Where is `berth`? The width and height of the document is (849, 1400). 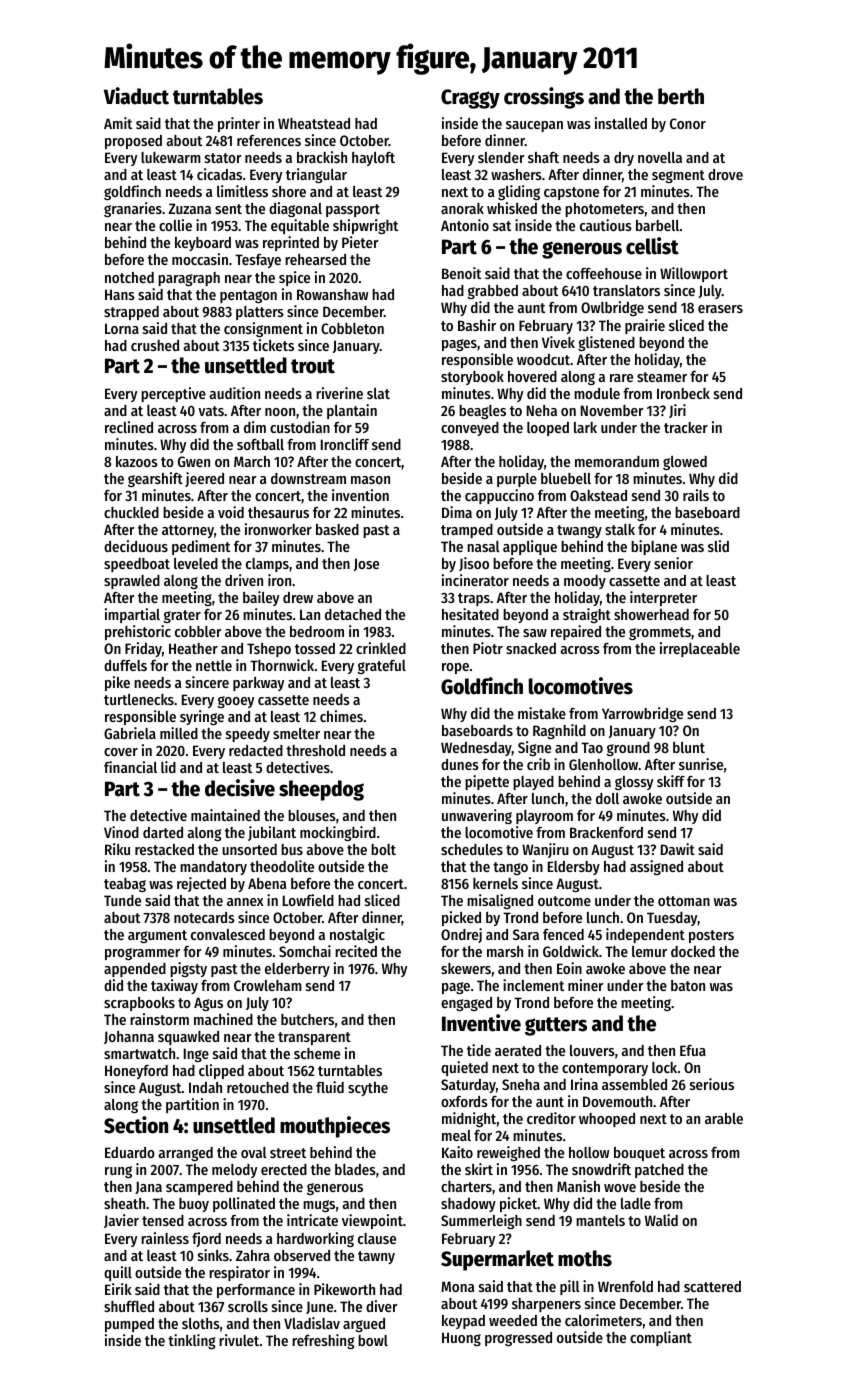 berth is located at coordinates (681, 96).
